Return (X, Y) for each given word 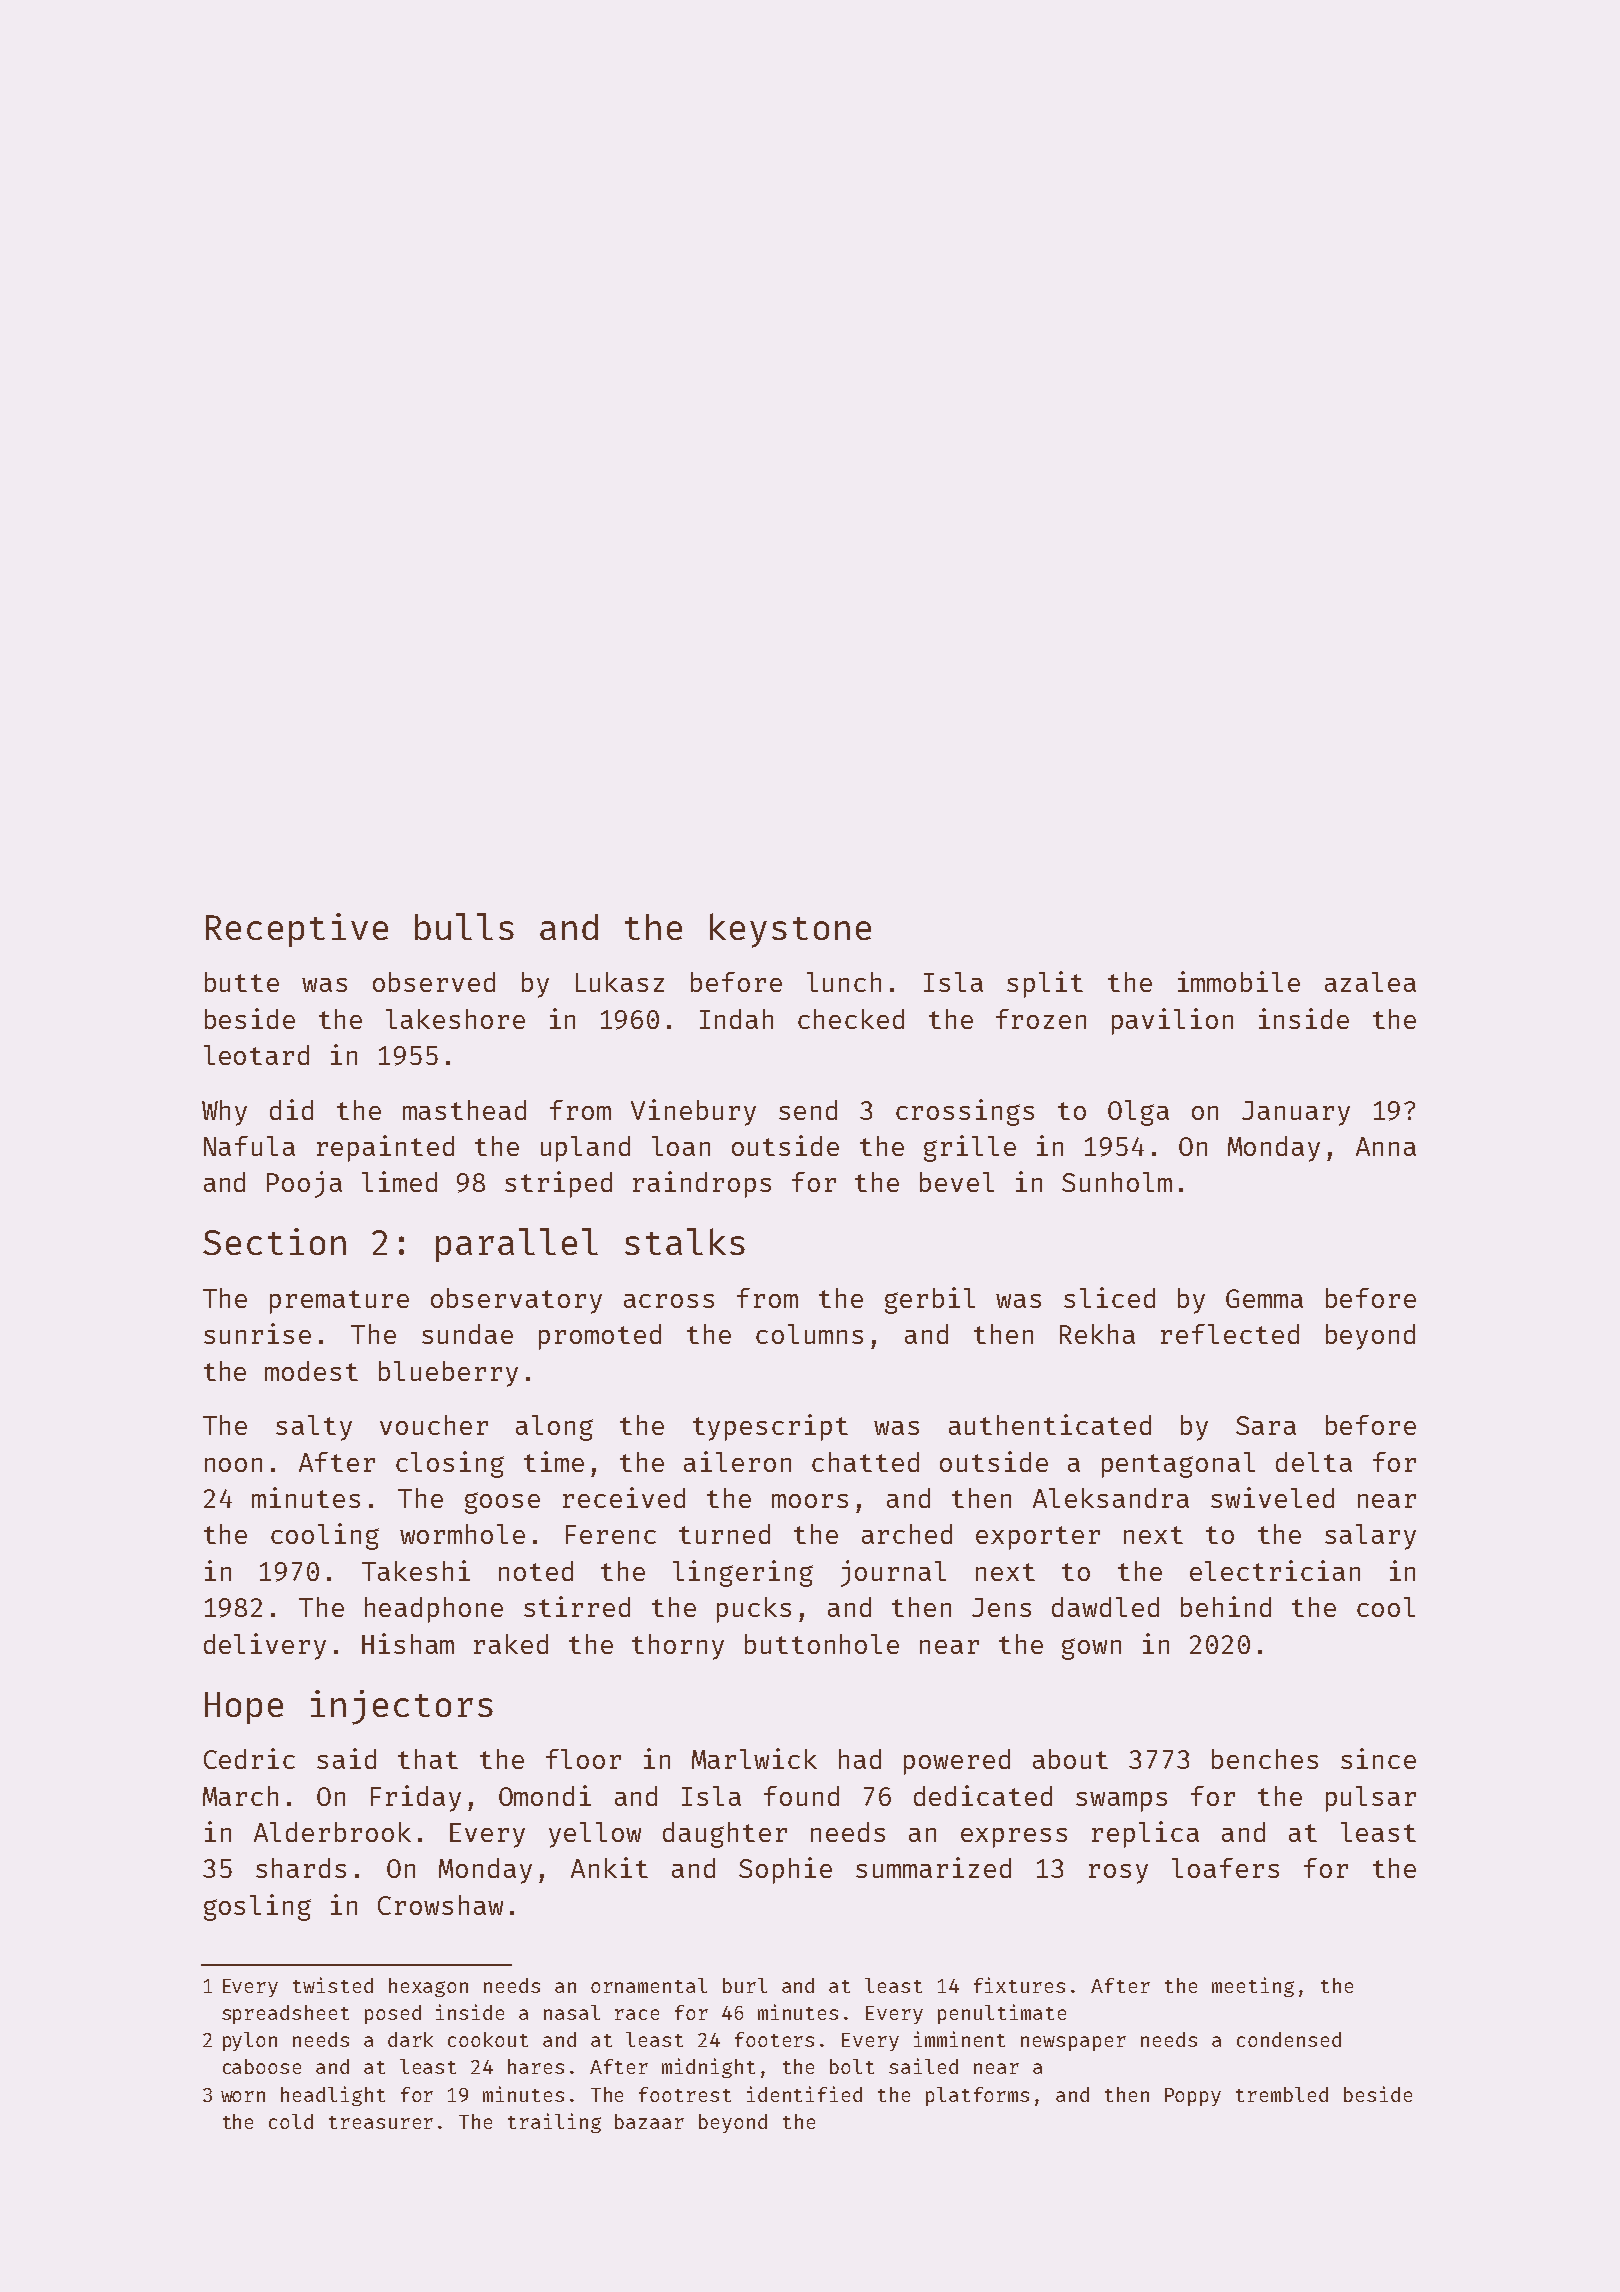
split (1045, 984)
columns (809, 1334)
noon (233, 1465)
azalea (1370, 982)
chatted (865, 1462)
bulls (464, 926)
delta (1314, 1462)
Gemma (1264, 1298)
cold (291, 2121)
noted (536, 1571)
